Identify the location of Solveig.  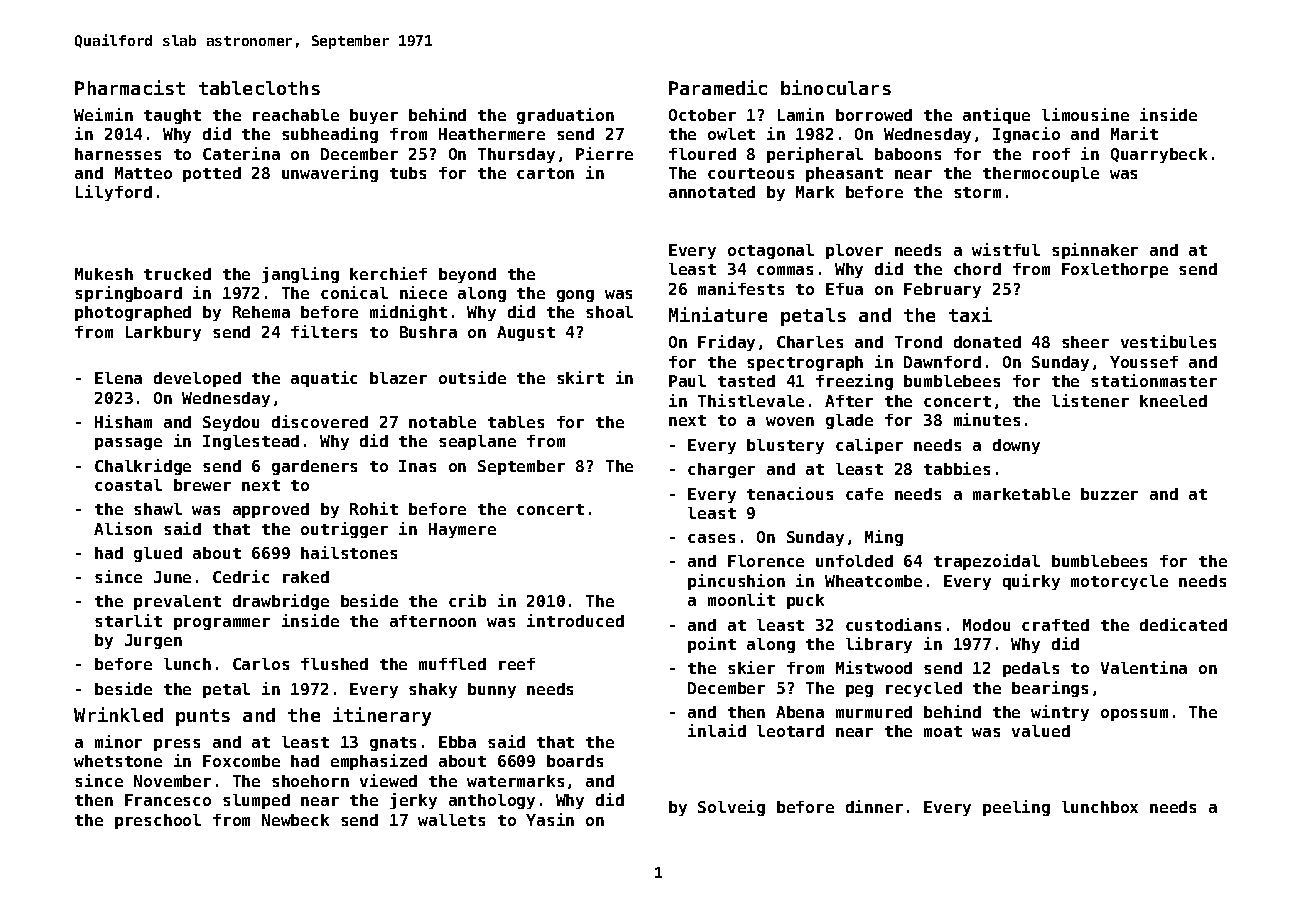
(731, 808).
